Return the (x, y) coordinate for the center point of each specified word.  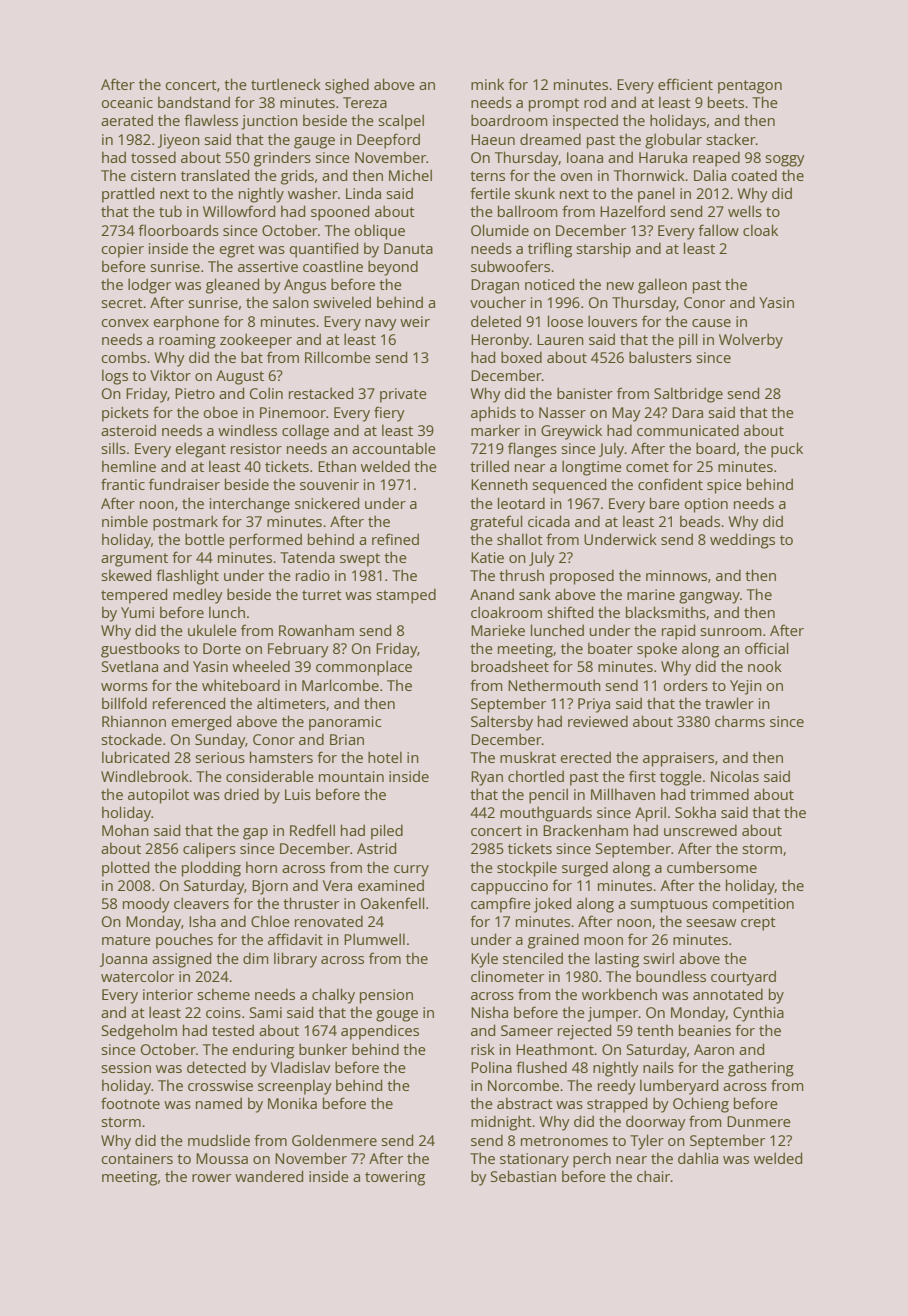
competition (753, 905)
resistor (256, 448)
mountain (351, 776)
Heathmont (555, 1049)
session (126, 1067)
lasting (617, 960)
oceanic (127, 102)
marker (495, 430)
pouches (184, 941)
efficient (685, 84)
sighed (347, 86)
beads (700, 521)
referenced (189, 703)
